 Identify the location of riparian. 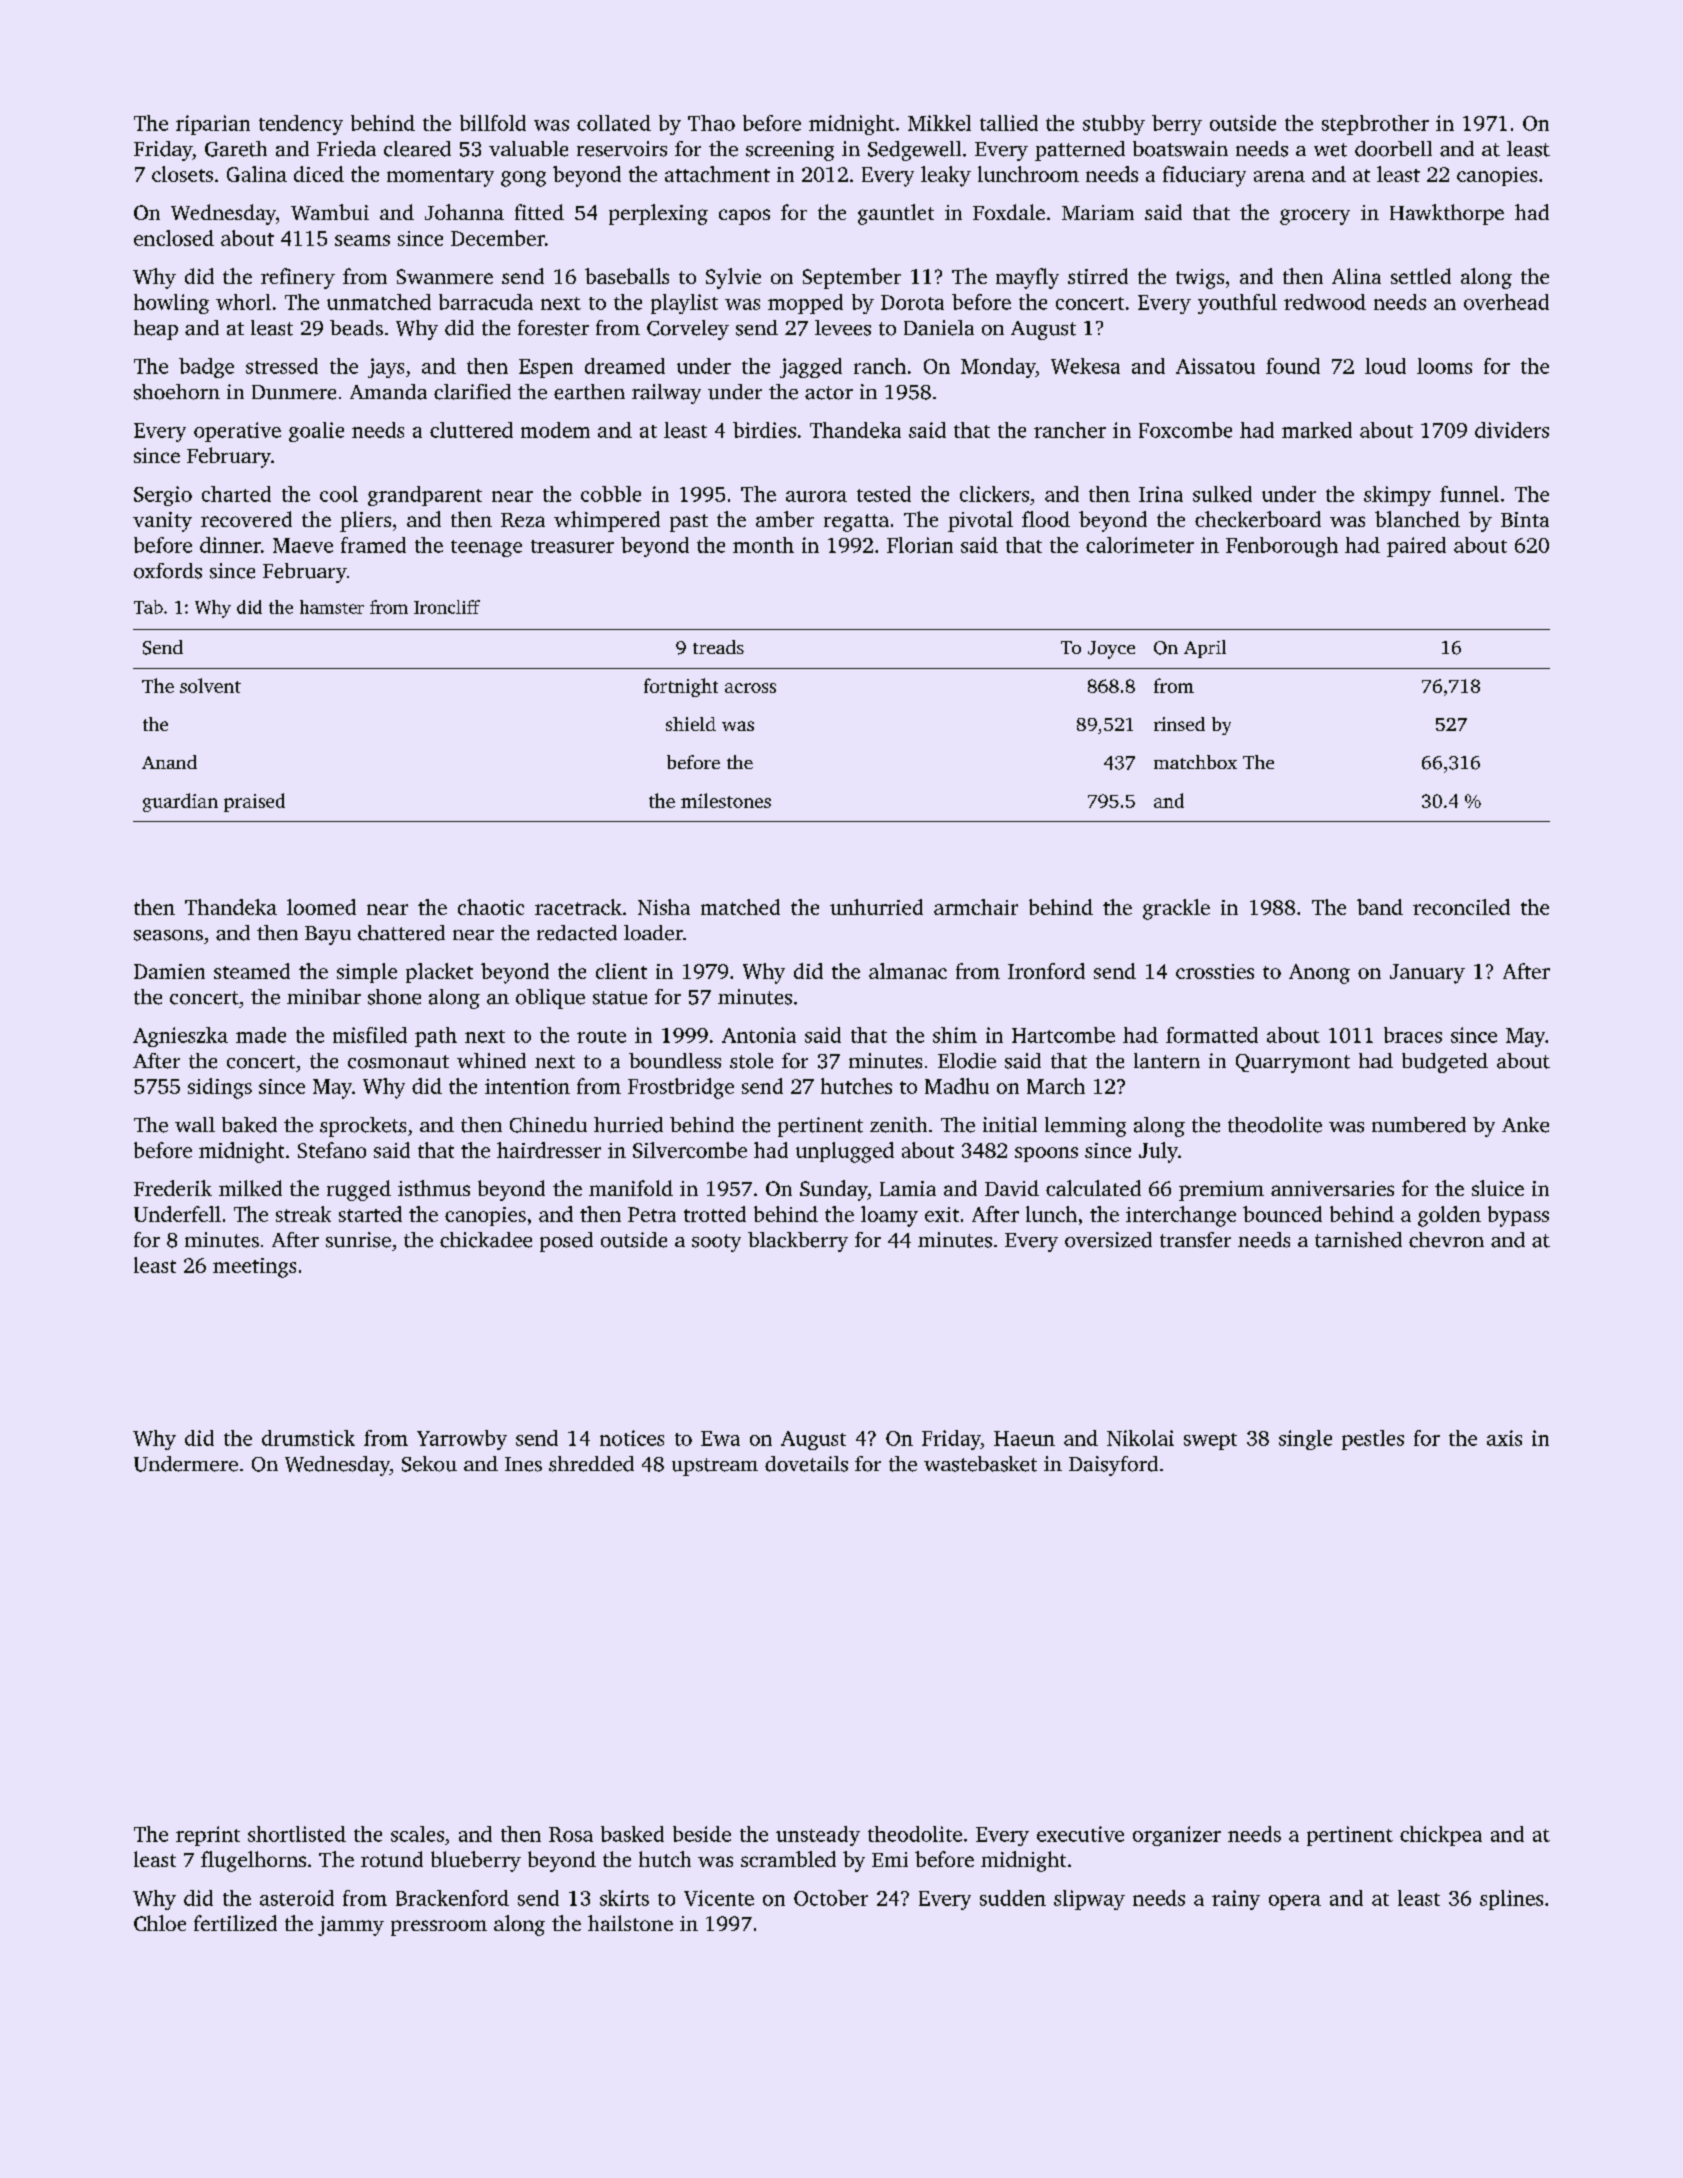
(213, 125).
